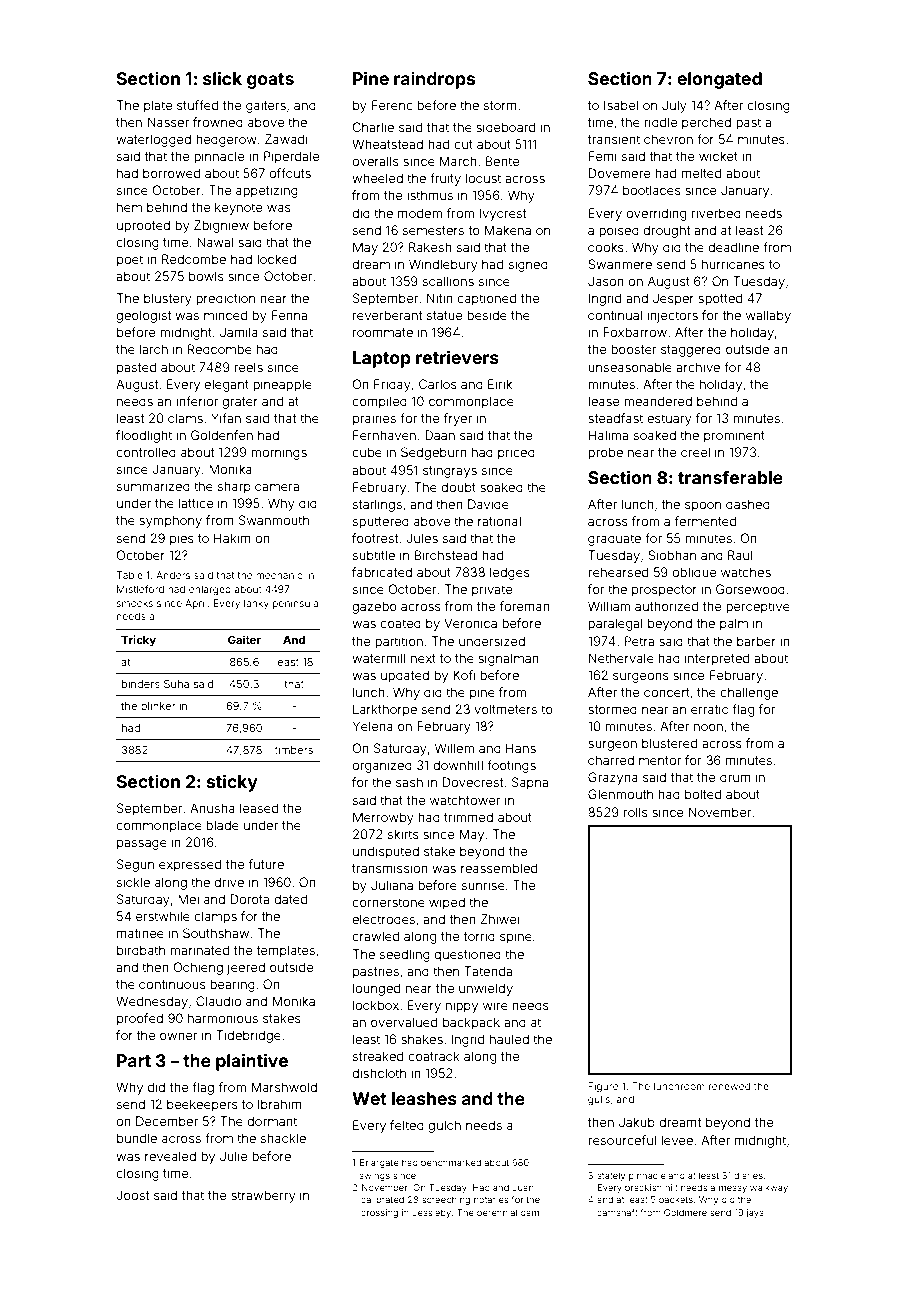  What do you see at coordinates (239, 332) in the screenshot?
I see `Jamila` at bounding box center [239, 332].
